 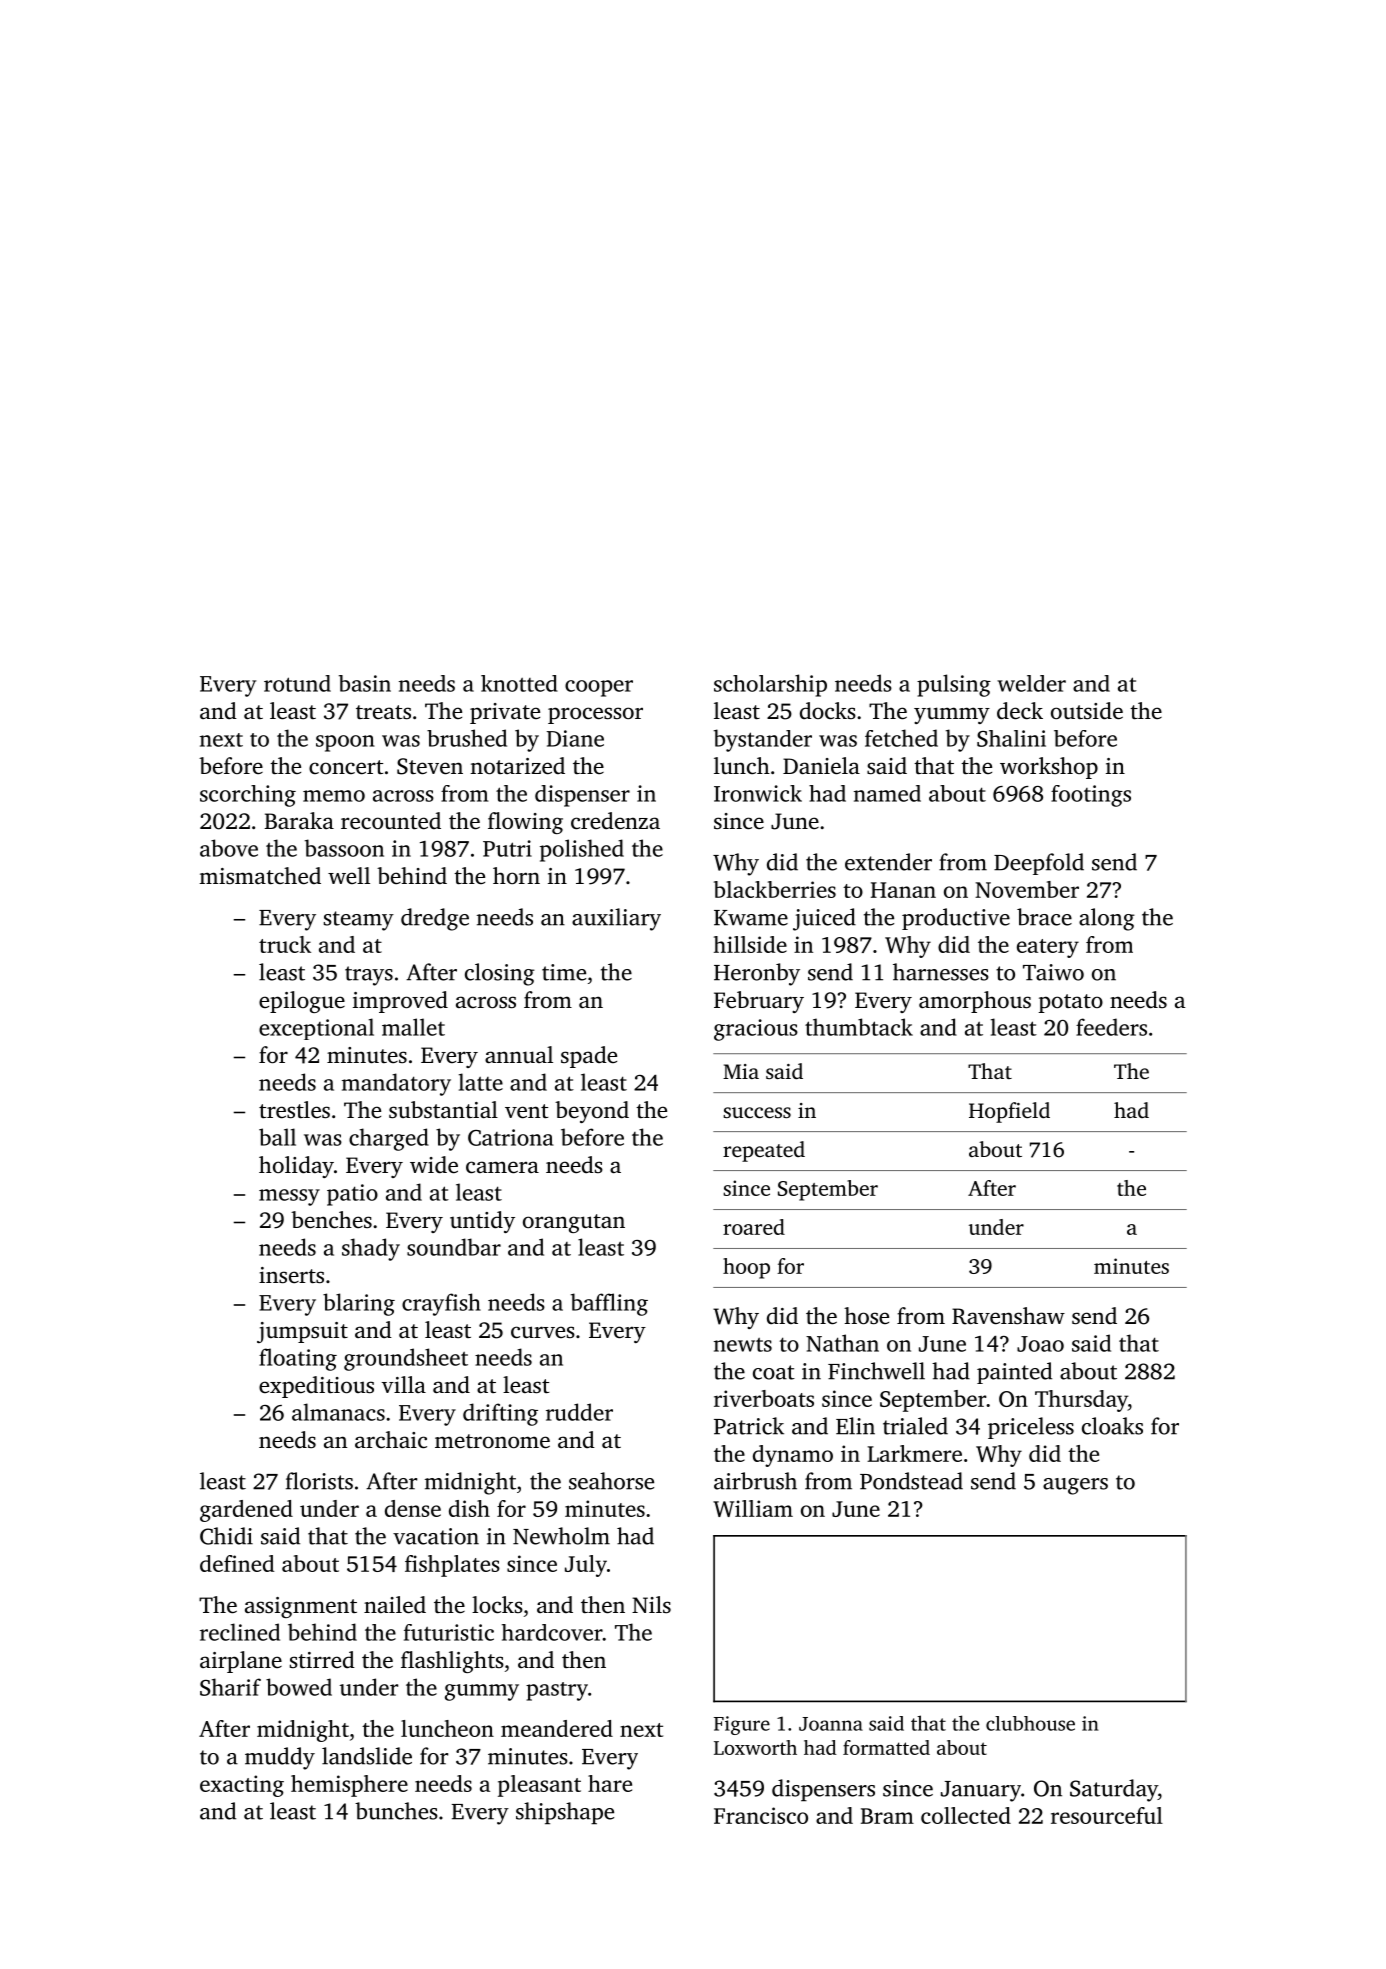 I want to click on Shalini, so click(x=1011, y=738).
